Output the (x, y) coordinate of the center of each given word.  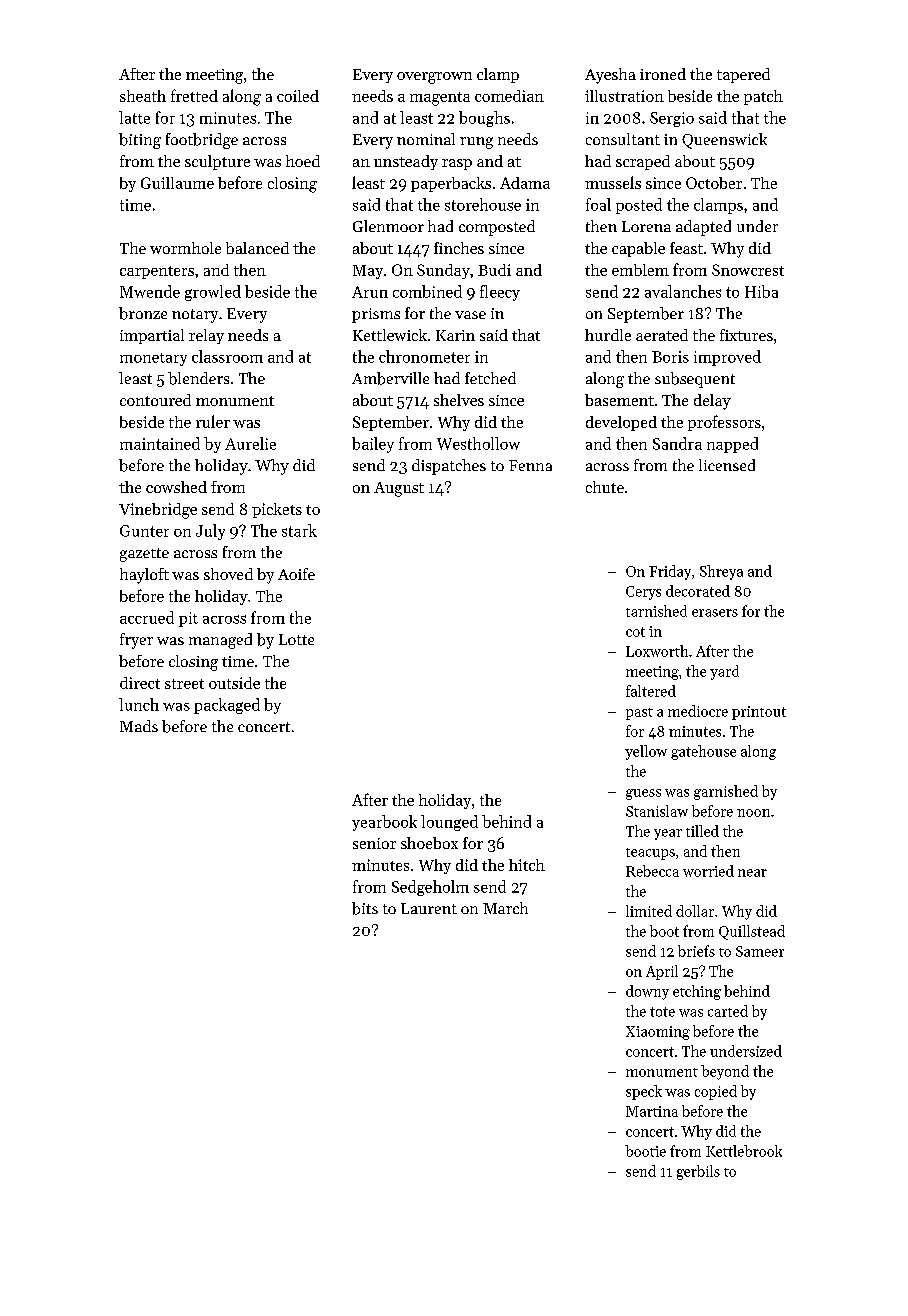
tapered (743, 75)
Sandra (677, 443)
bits (365, 908)
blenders (198, 378)
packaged (227, 706)
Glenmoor (388, 226)
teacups (650, 854)
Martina (652, 1111)
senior (374, 843)
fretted (194, 95)
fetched (490, 378)
